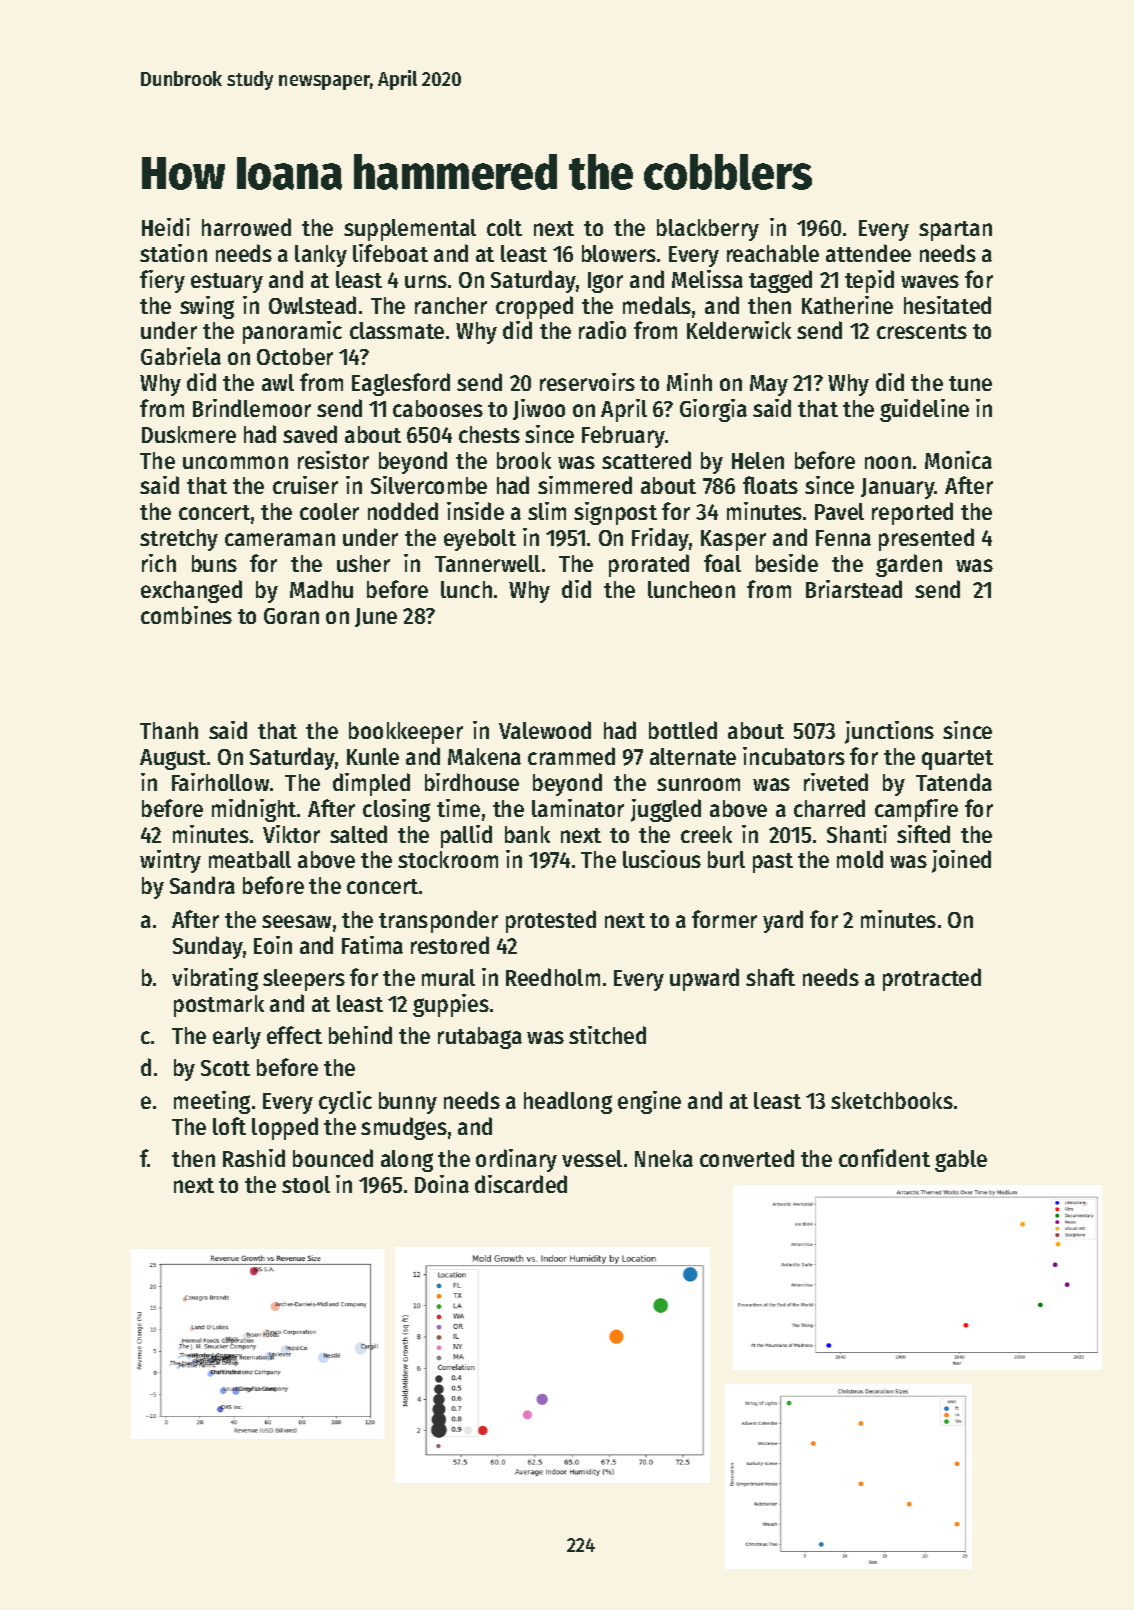  What do you see at coordinates (363, 563) in the screenshot?
I see `usher` at bounding box center [363, 563].
